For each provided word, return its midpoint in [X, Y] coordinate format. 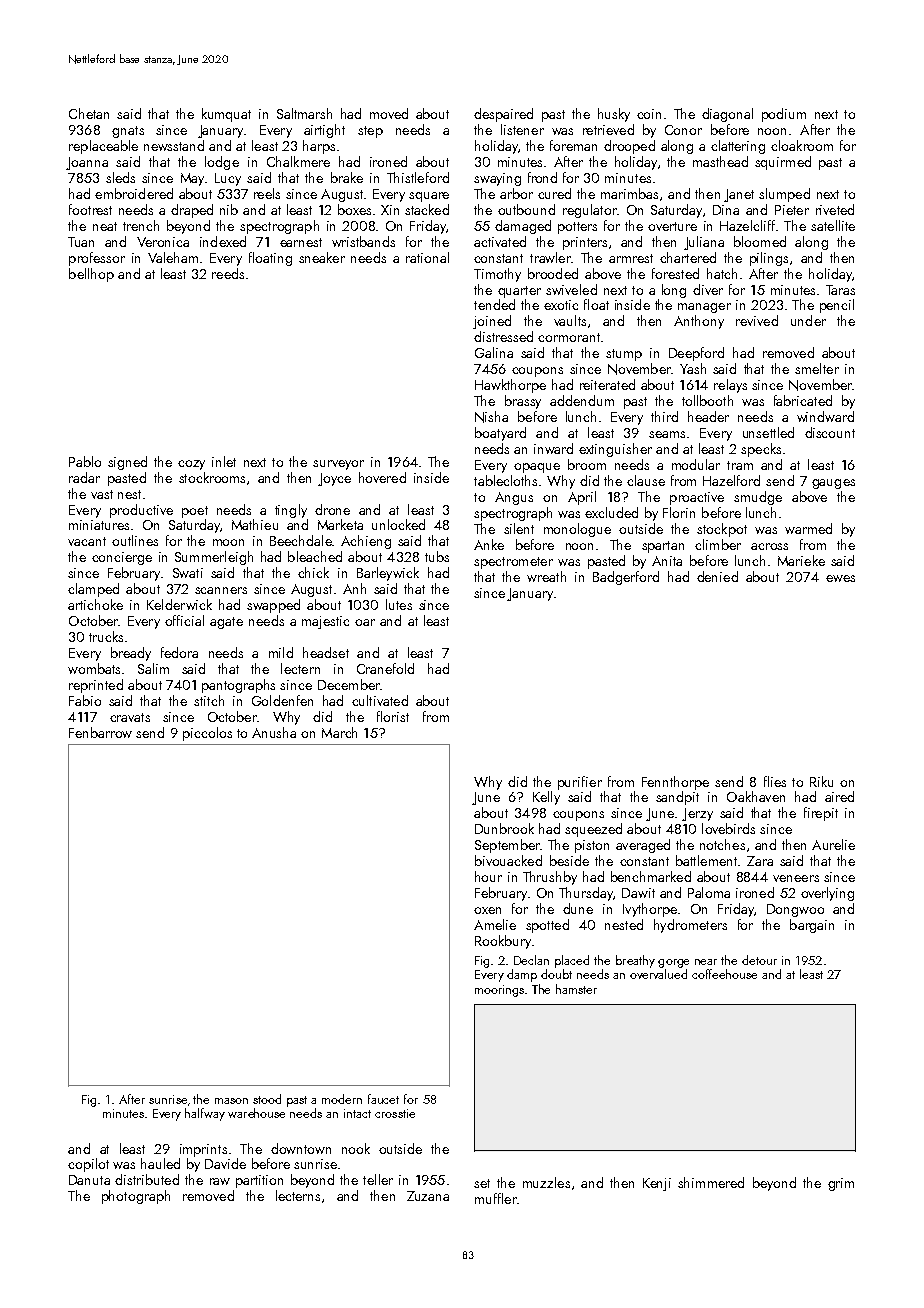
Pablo [85, 461]
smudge [758, 498]
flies [775, 781]
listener [522, 129]
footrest [90, 209]
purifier [580, 783]
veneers [796, 878]
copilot [88, 1165]
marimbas [629, 193]
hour [488, 876]
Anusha [274, 732]
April [582, 498]
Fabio [85, 700]
